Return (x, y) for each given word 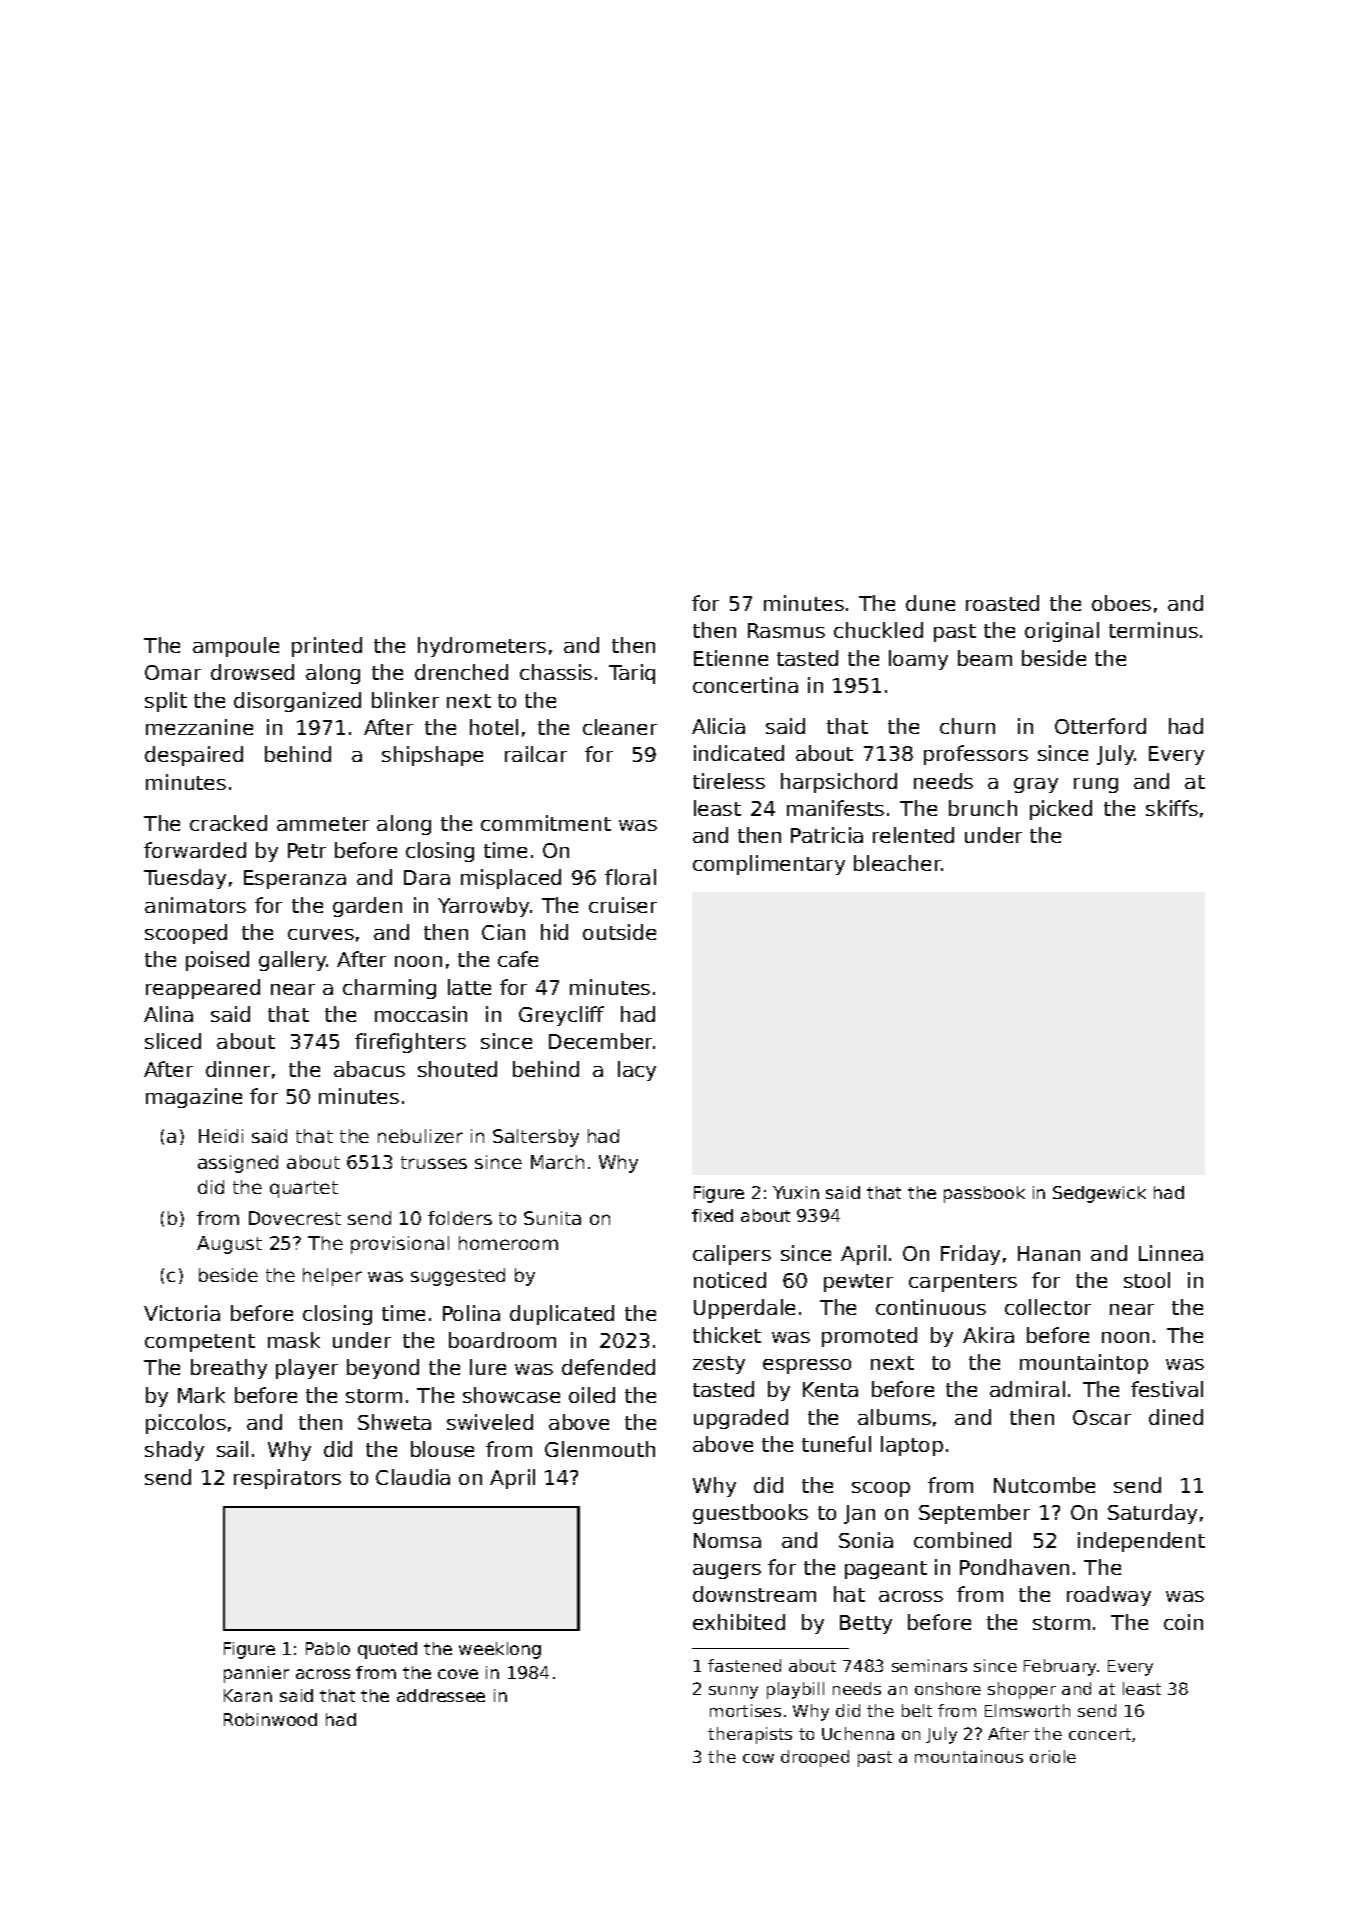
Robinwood (270, 1719)
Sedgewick (1099, 1194)
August (229, 1245)
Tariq (632, 674)
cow (758, 1758)
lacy (637, 1071)
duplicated (562, 1315)
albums (894, 1417)
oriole (1053, 1756)
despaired (194, 756)
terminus (1153, 630)
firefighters (410, 1043)
